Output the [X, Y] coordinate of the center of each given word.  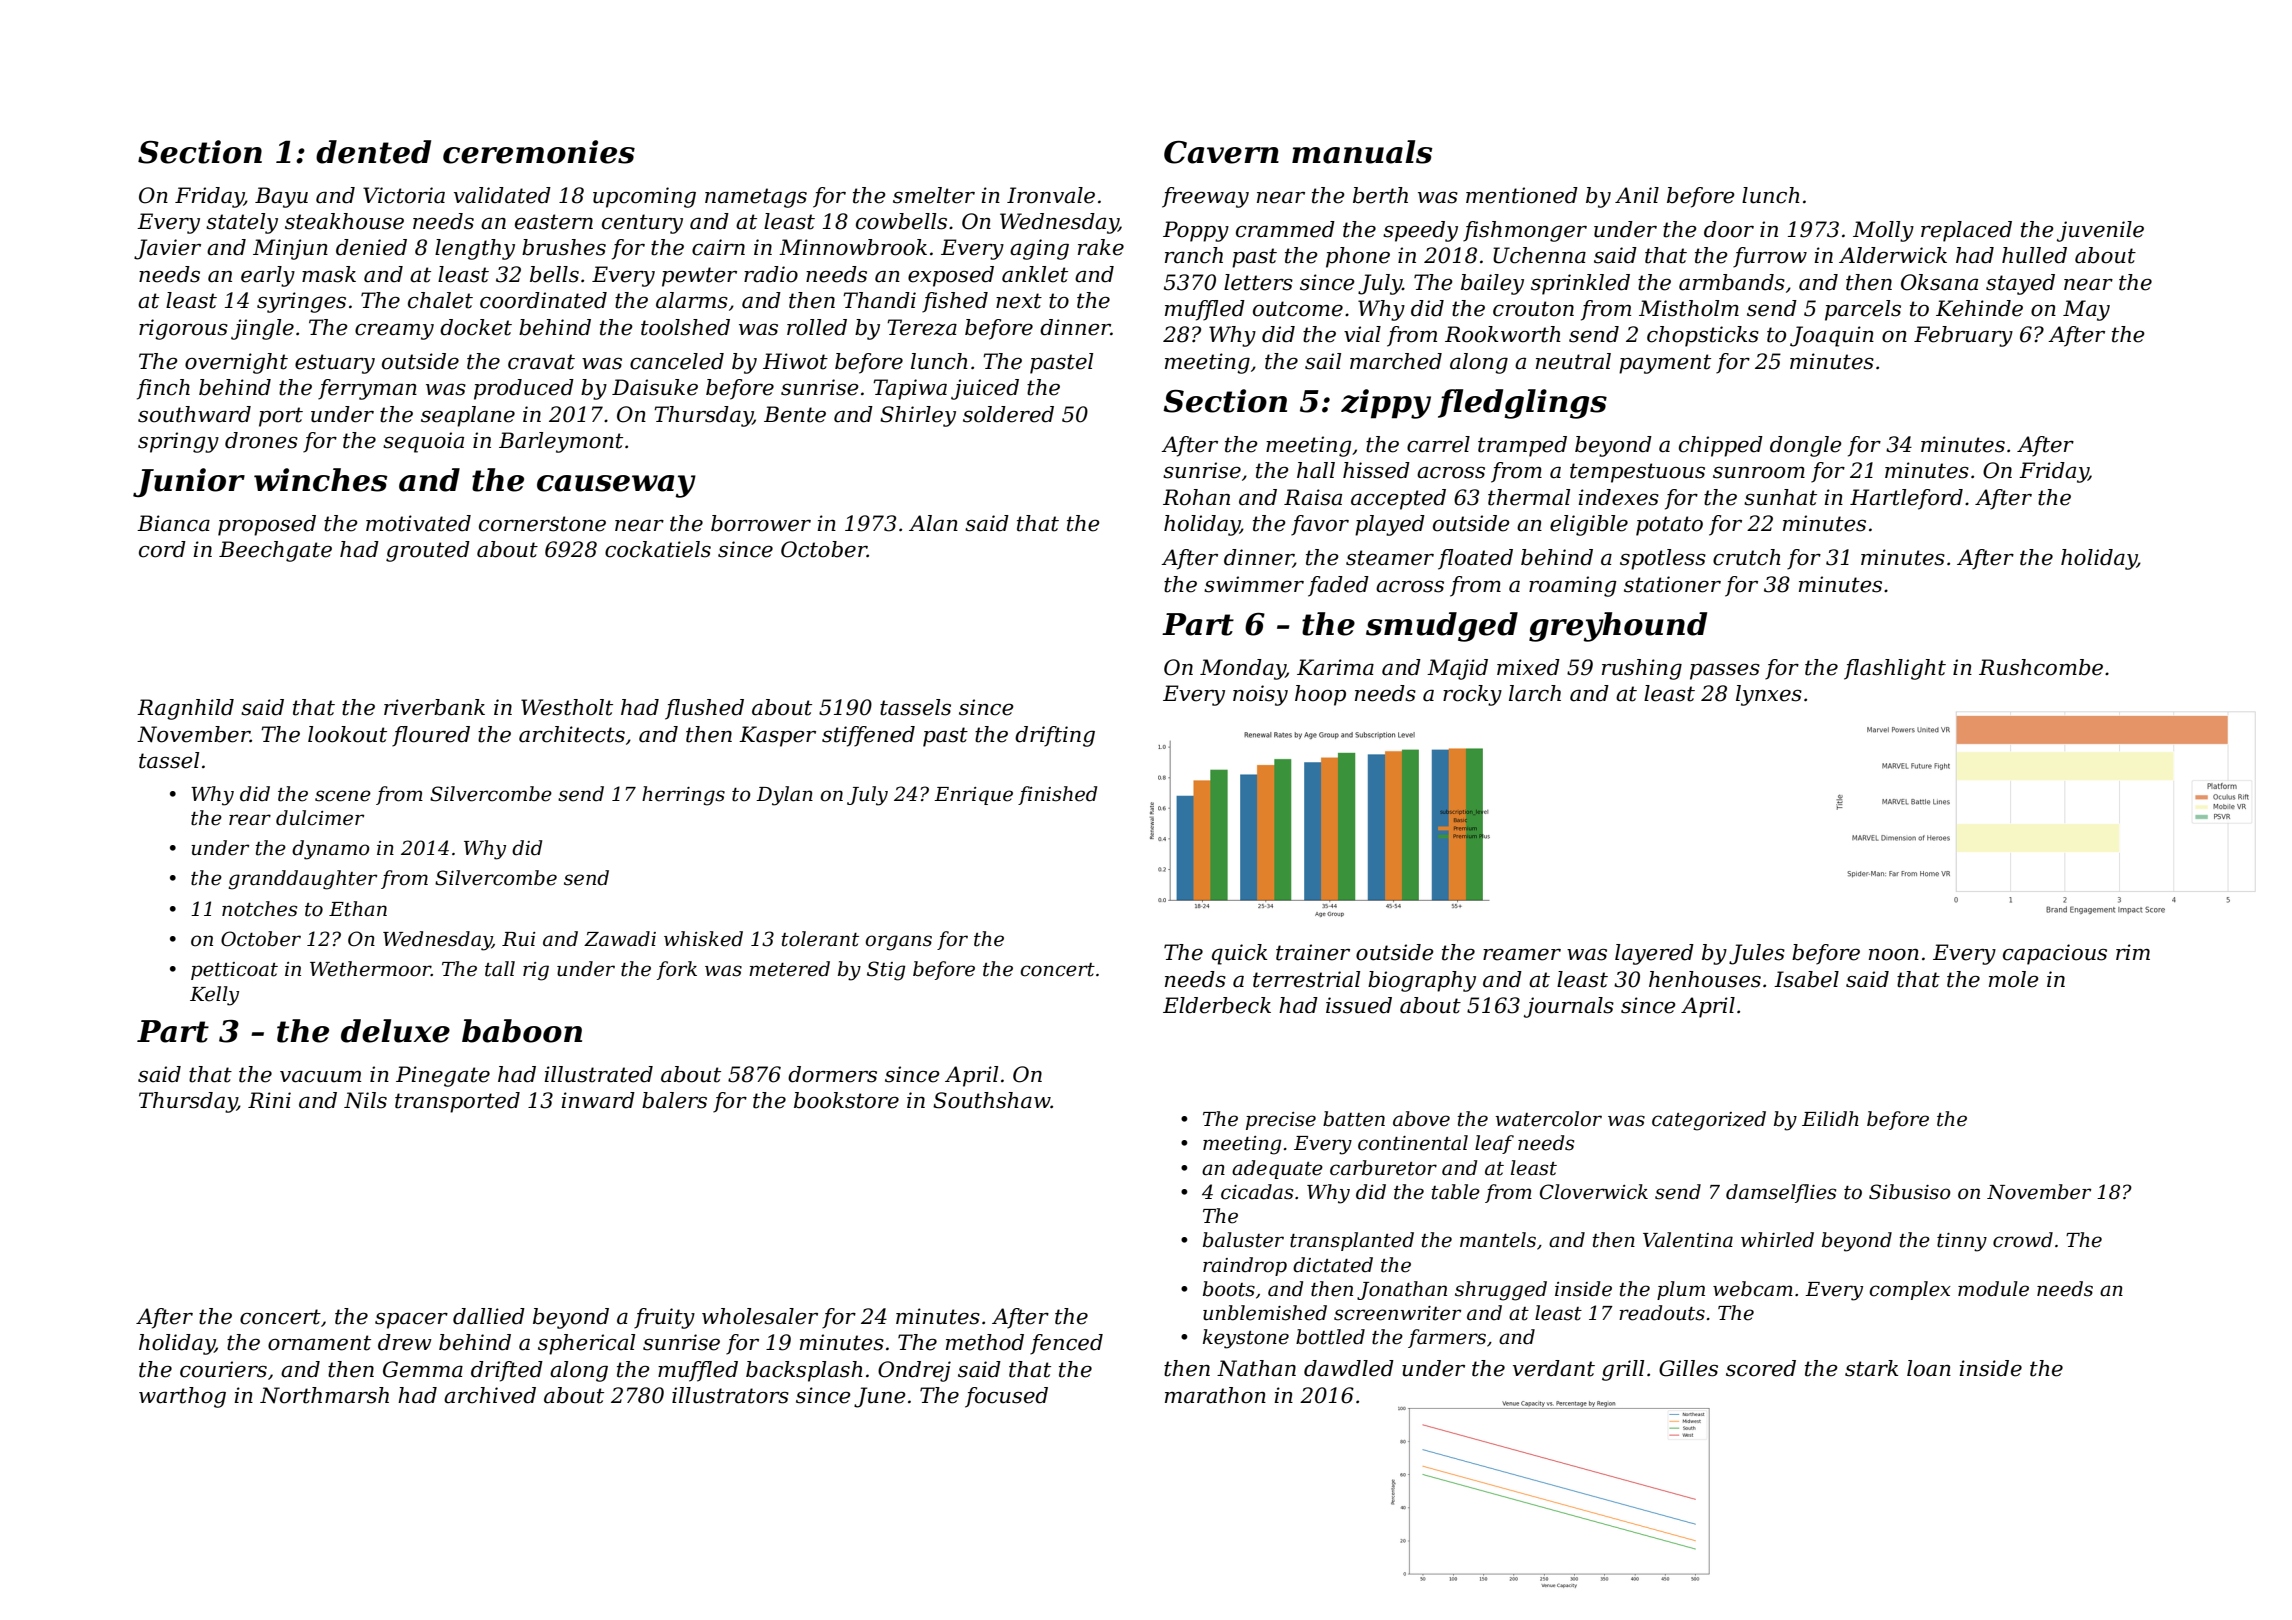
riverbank [434, 707]
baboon [522, 1031]
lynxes [1769, 695]
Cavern [1221, 152]
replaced [1966, 231]
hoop [1320, 695]
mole [2014, 979]
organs [898, 943]
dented [373, 152]
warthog [182, 1397]
